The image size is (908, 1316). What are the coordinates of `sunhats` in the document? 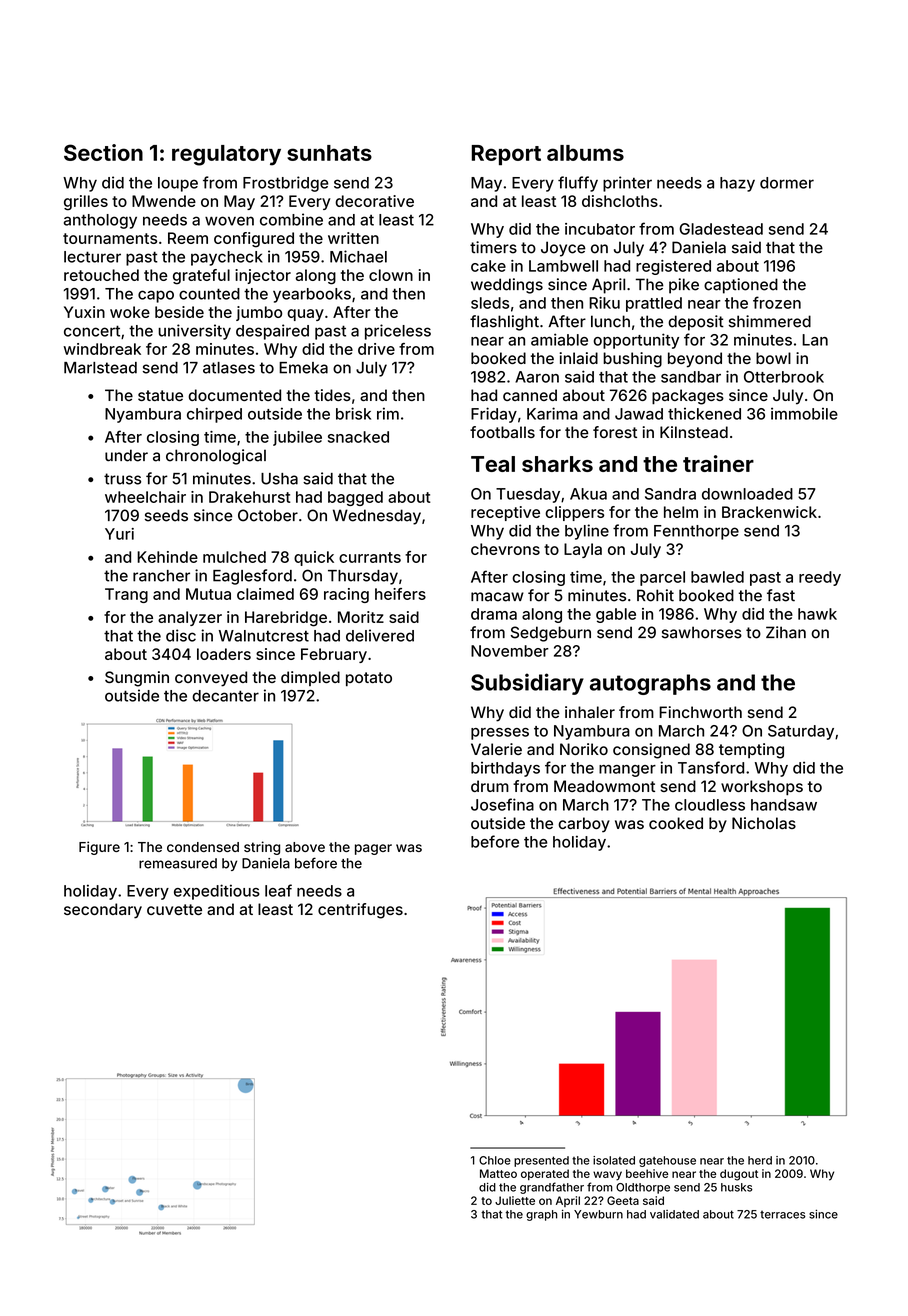 It's located at (329, 153).
